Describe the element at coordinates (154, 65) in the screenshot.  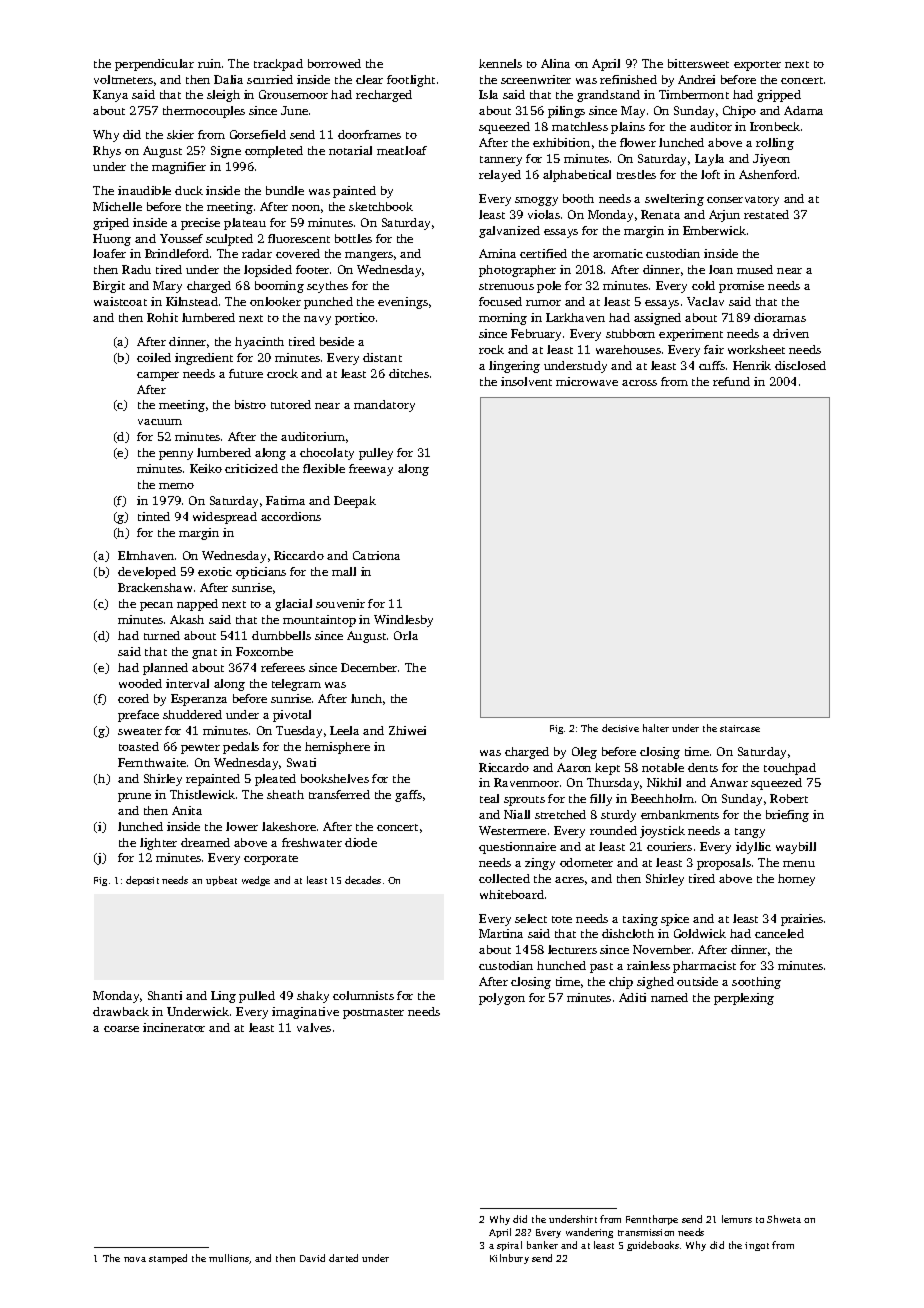
I see `perpendicular` at that location.
